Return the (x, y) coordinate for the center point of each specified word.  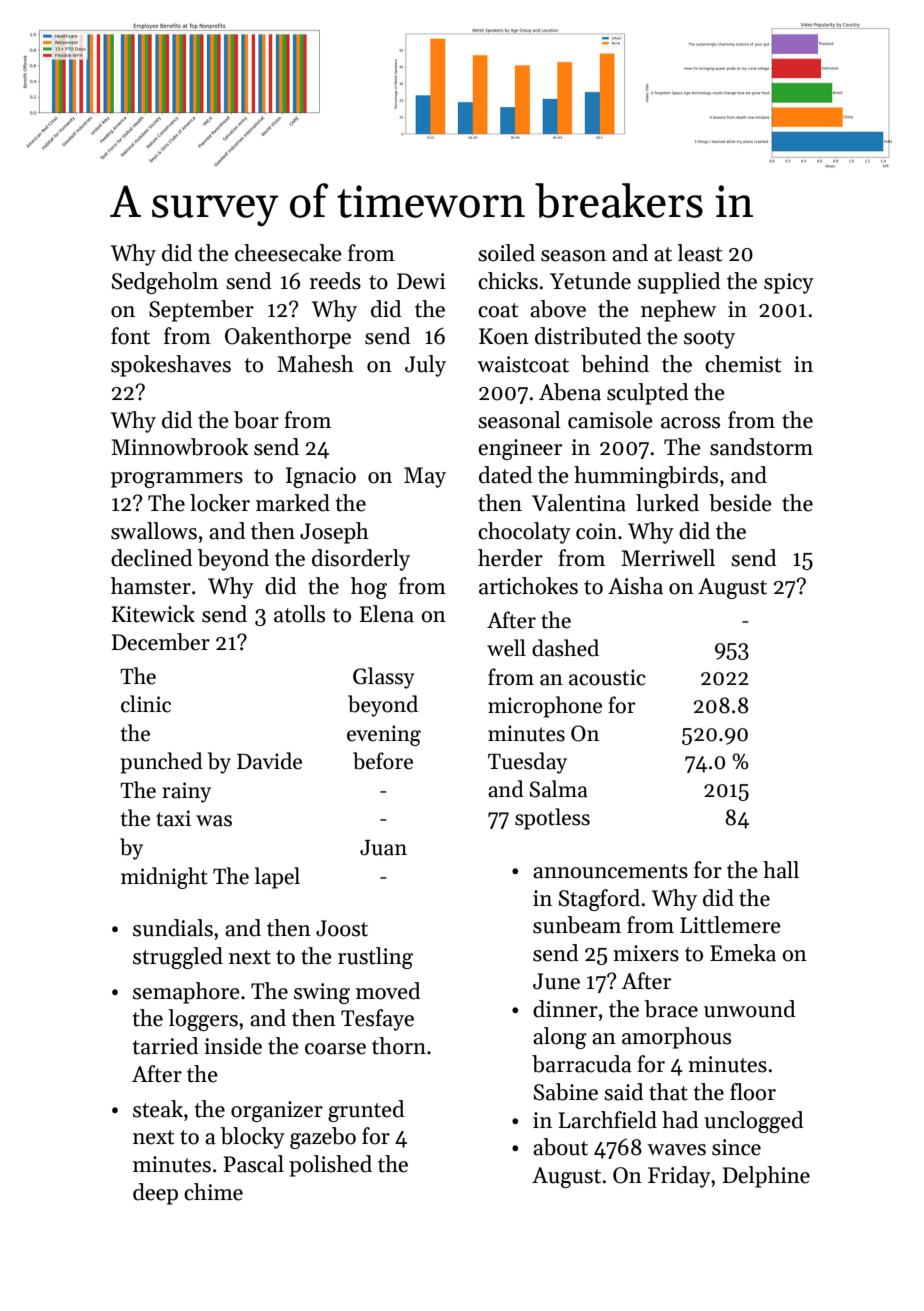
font (130, 336)
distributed (588, 336)
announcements (610, 871)
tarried (165, 1046)
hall (781, 870)
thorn (399, 1046)
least (699, 253)
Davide (269, 761)
